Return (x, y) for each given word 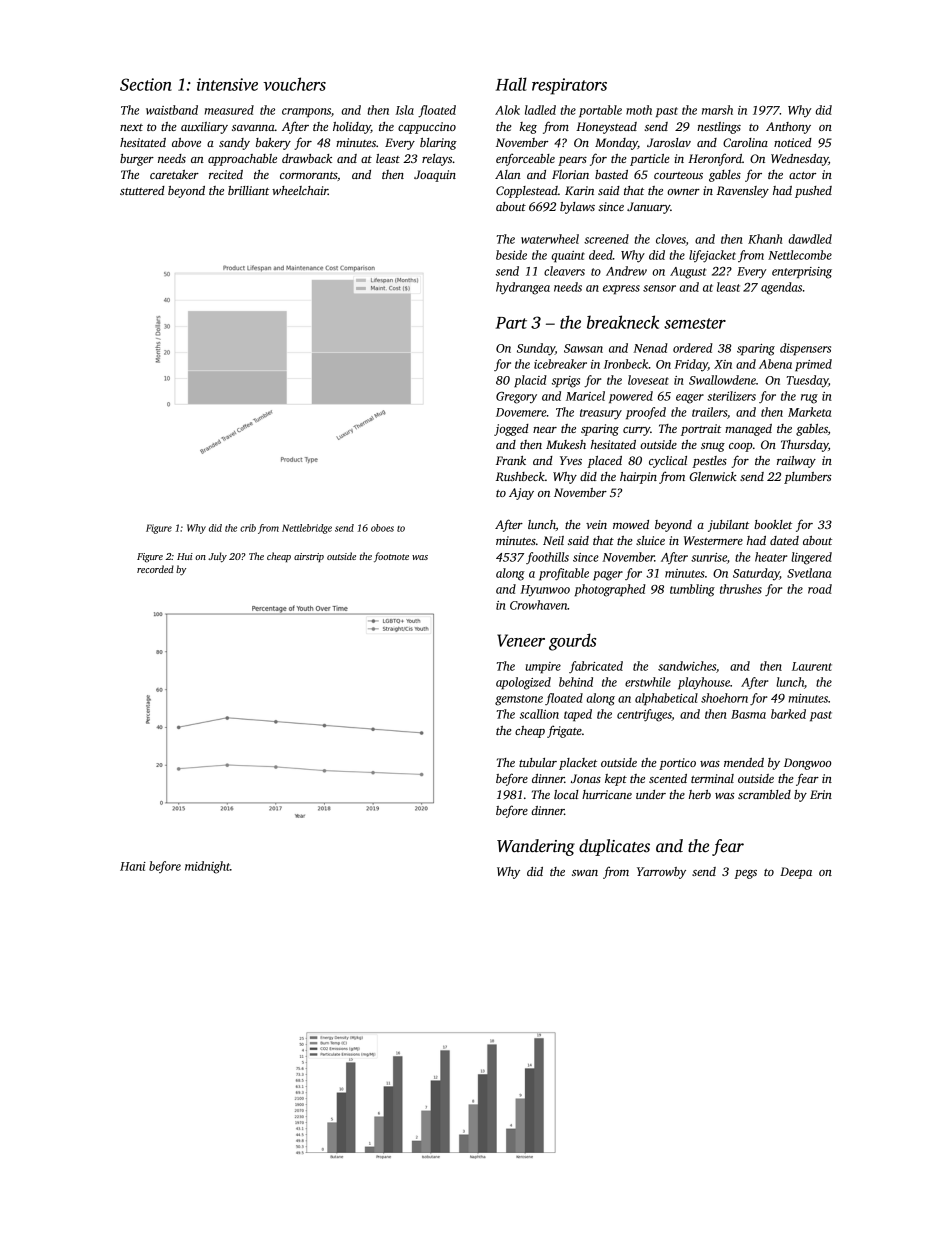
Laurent (812, 666)
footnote (391, 557)
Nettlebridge (307, 529)
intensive (227, 84)
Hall (511, 84)
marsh (717, 110)
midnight (207, 867)
